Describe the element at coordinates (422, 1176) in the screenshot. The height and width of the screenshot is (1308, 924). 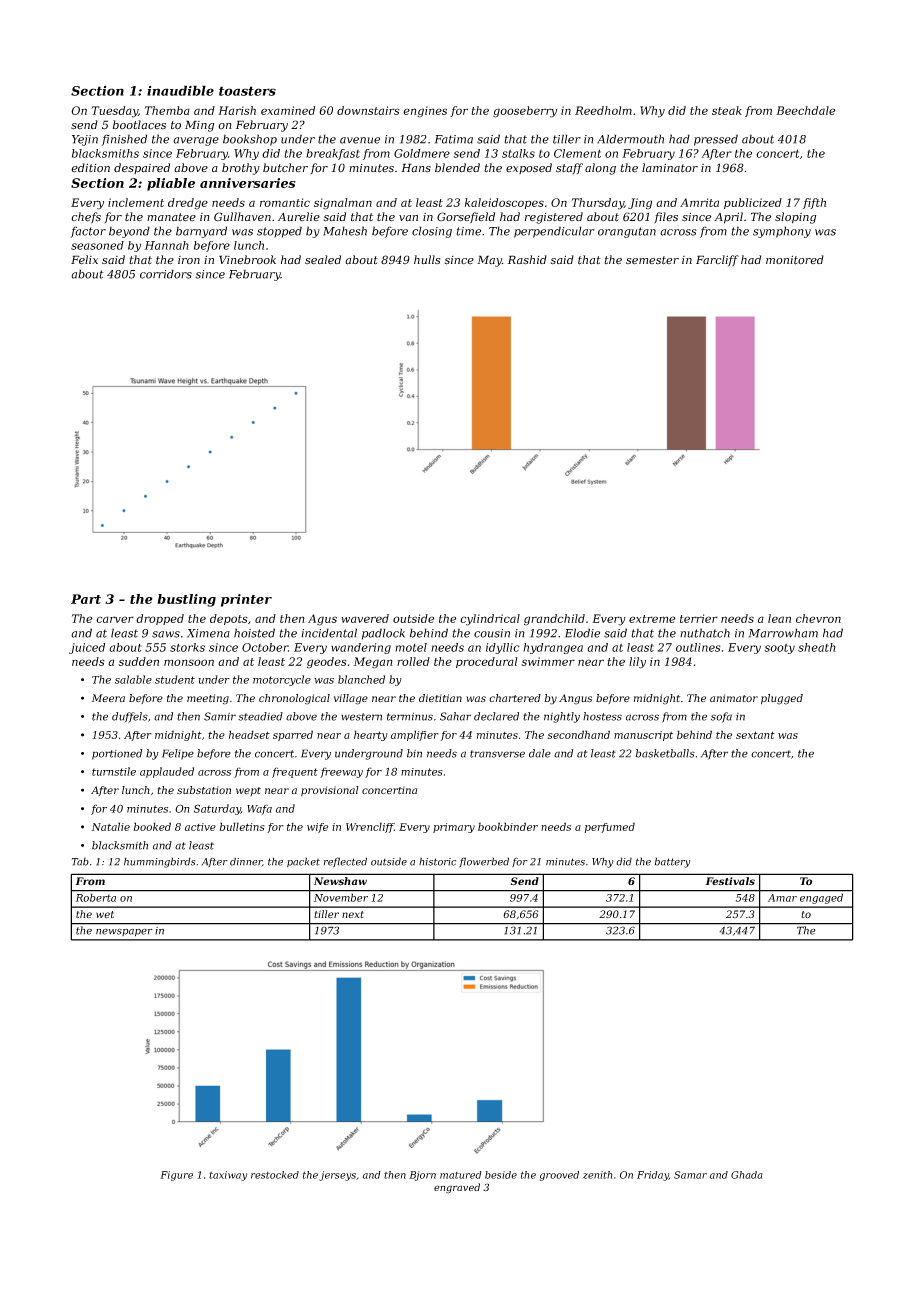
I see `Bjorn` at that location.
